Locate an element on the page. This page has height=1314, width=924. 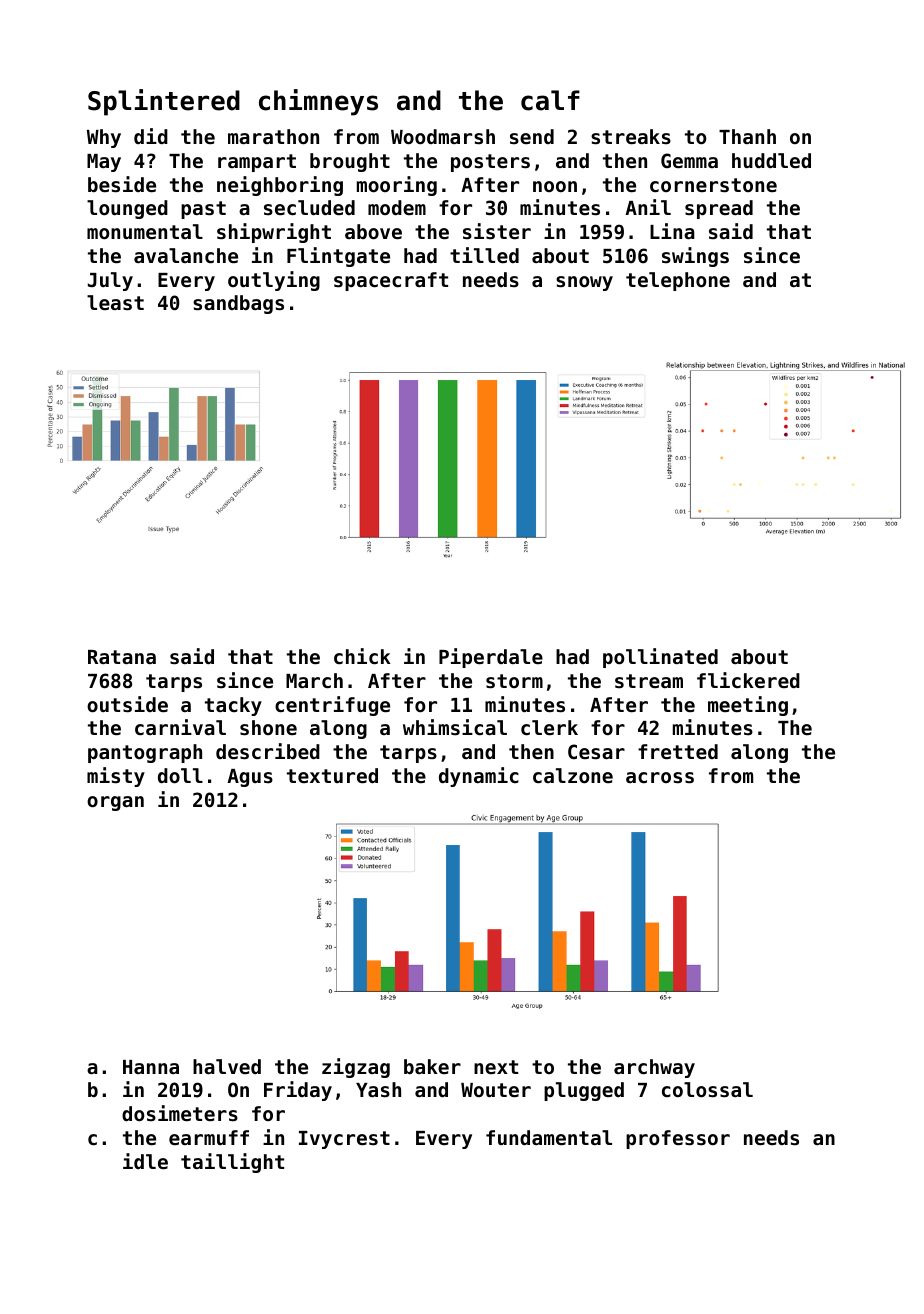
Anil is located at coordinates (648, 207).
